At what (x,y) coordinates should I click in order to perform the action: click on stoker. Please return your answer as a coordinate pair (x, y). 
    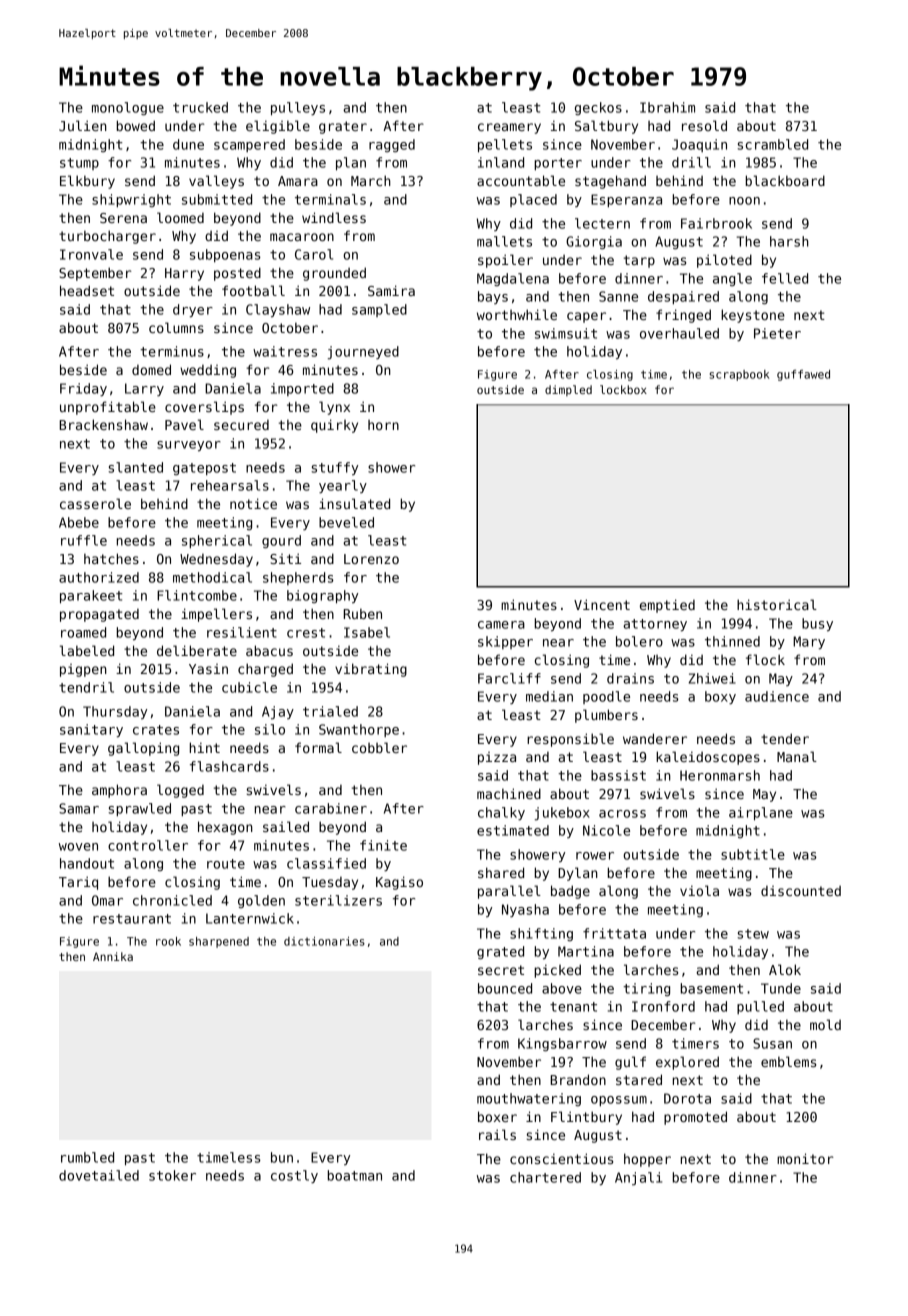
    Looking at the image, I should click on (172, 1175).
